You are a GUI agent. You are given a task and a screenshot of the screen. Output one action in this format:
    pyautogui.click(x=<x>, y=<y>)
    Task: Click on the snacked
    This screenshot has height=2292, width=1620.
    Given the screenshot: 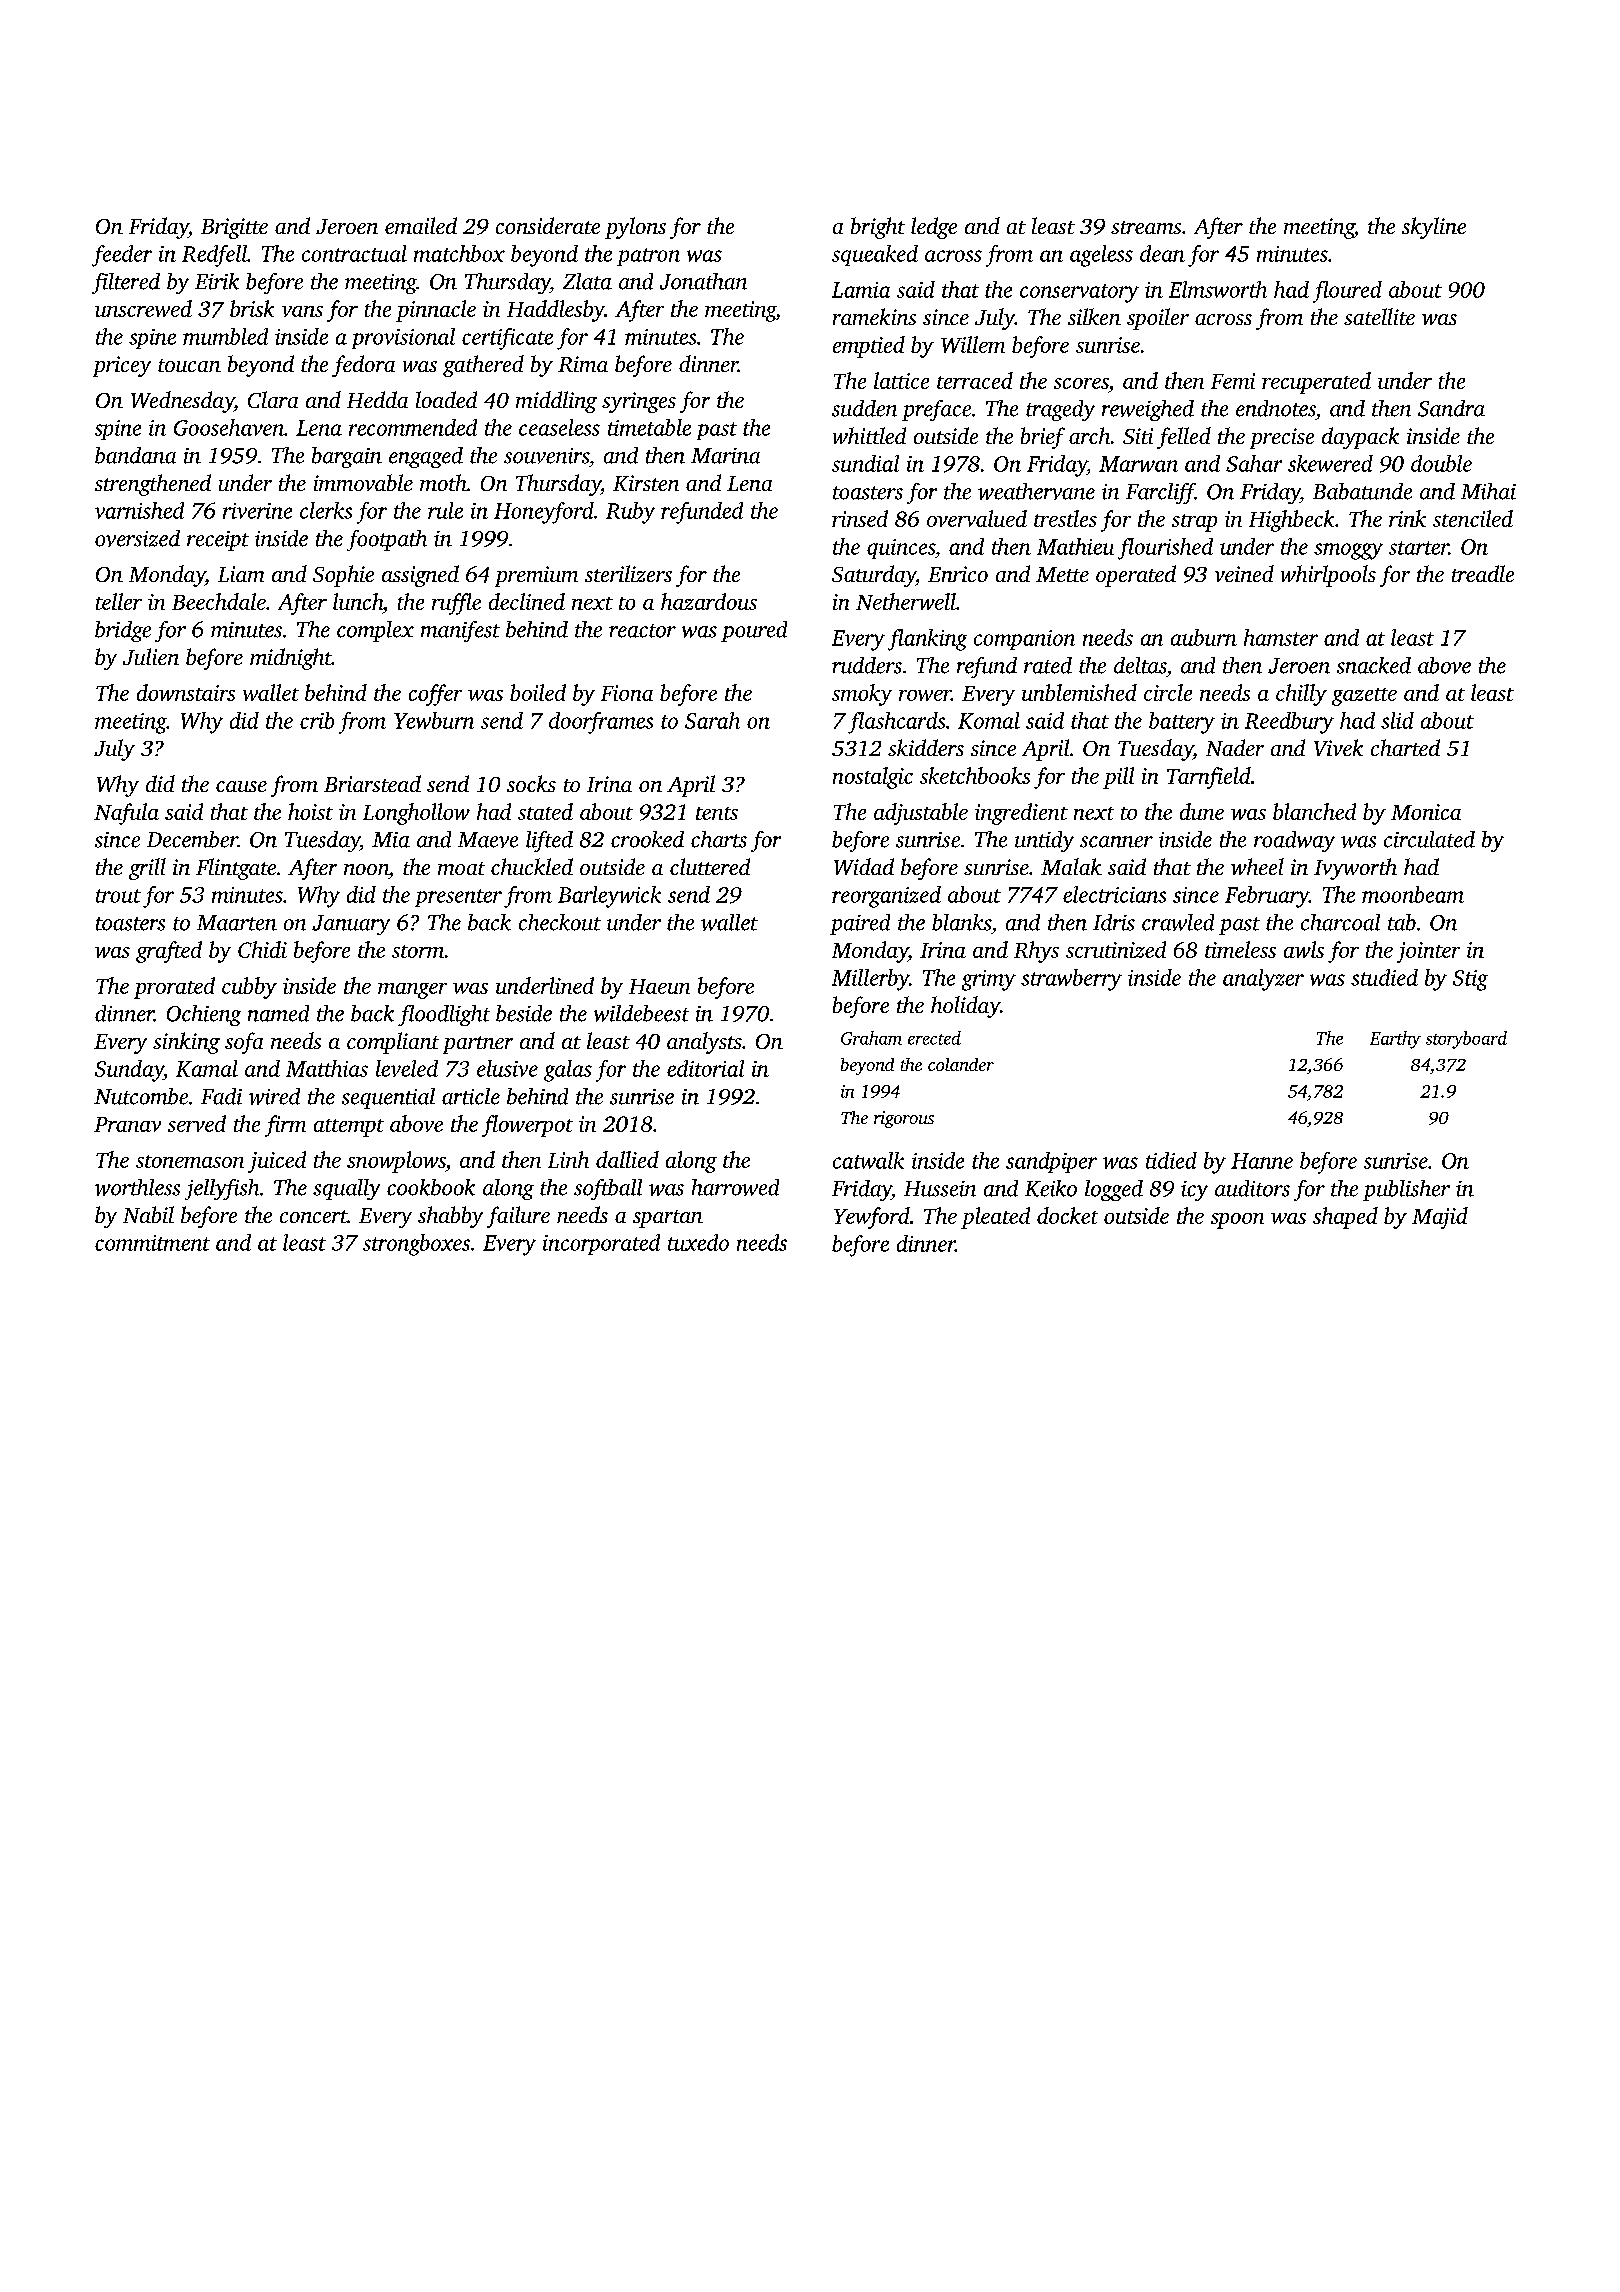 What is the action you would take?
    pyautogui.click(x=1374, y=665)
